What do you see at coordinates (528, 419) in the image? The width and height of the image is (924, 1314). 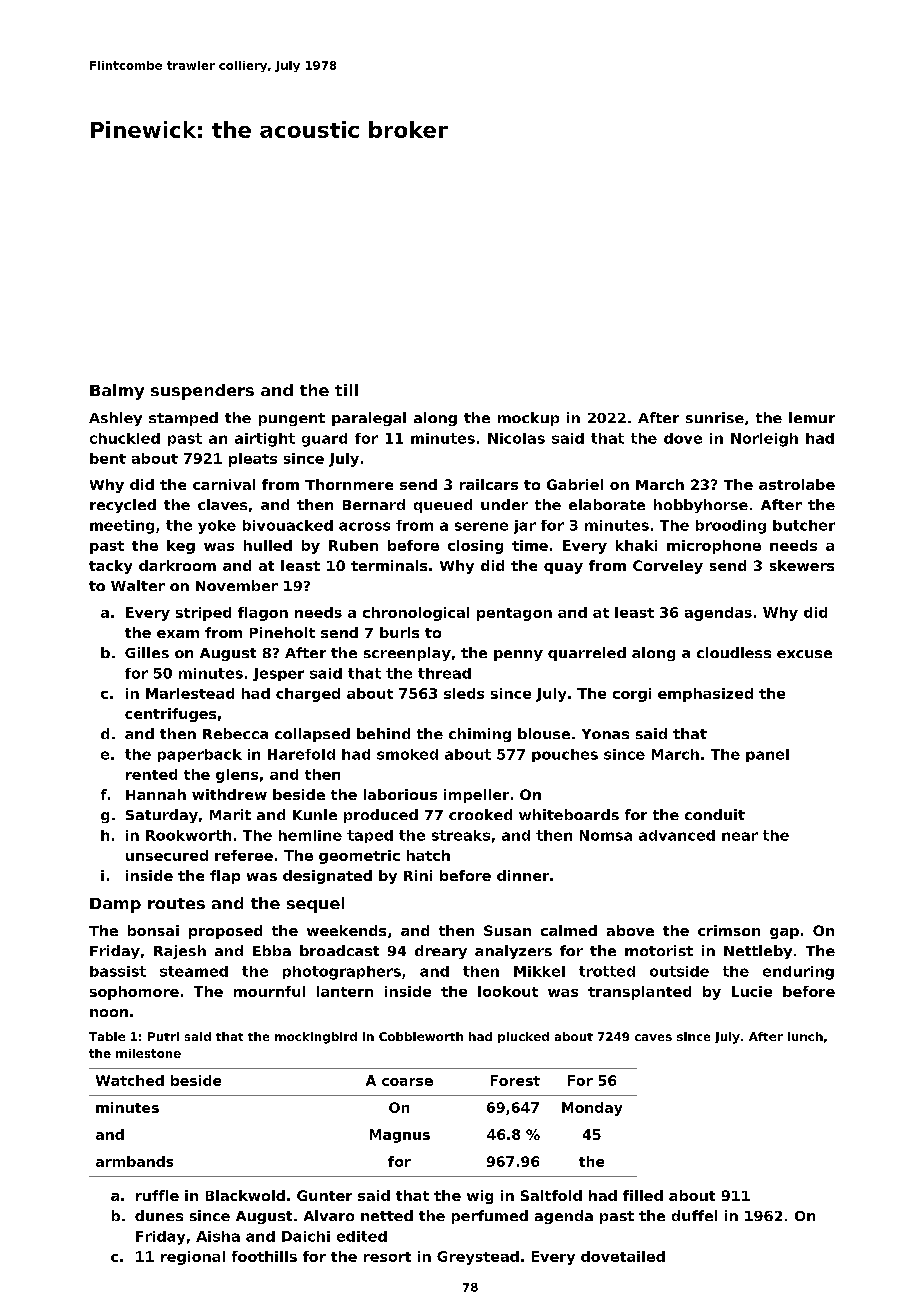 I see `mockup` at bounding box center [528, 419].
